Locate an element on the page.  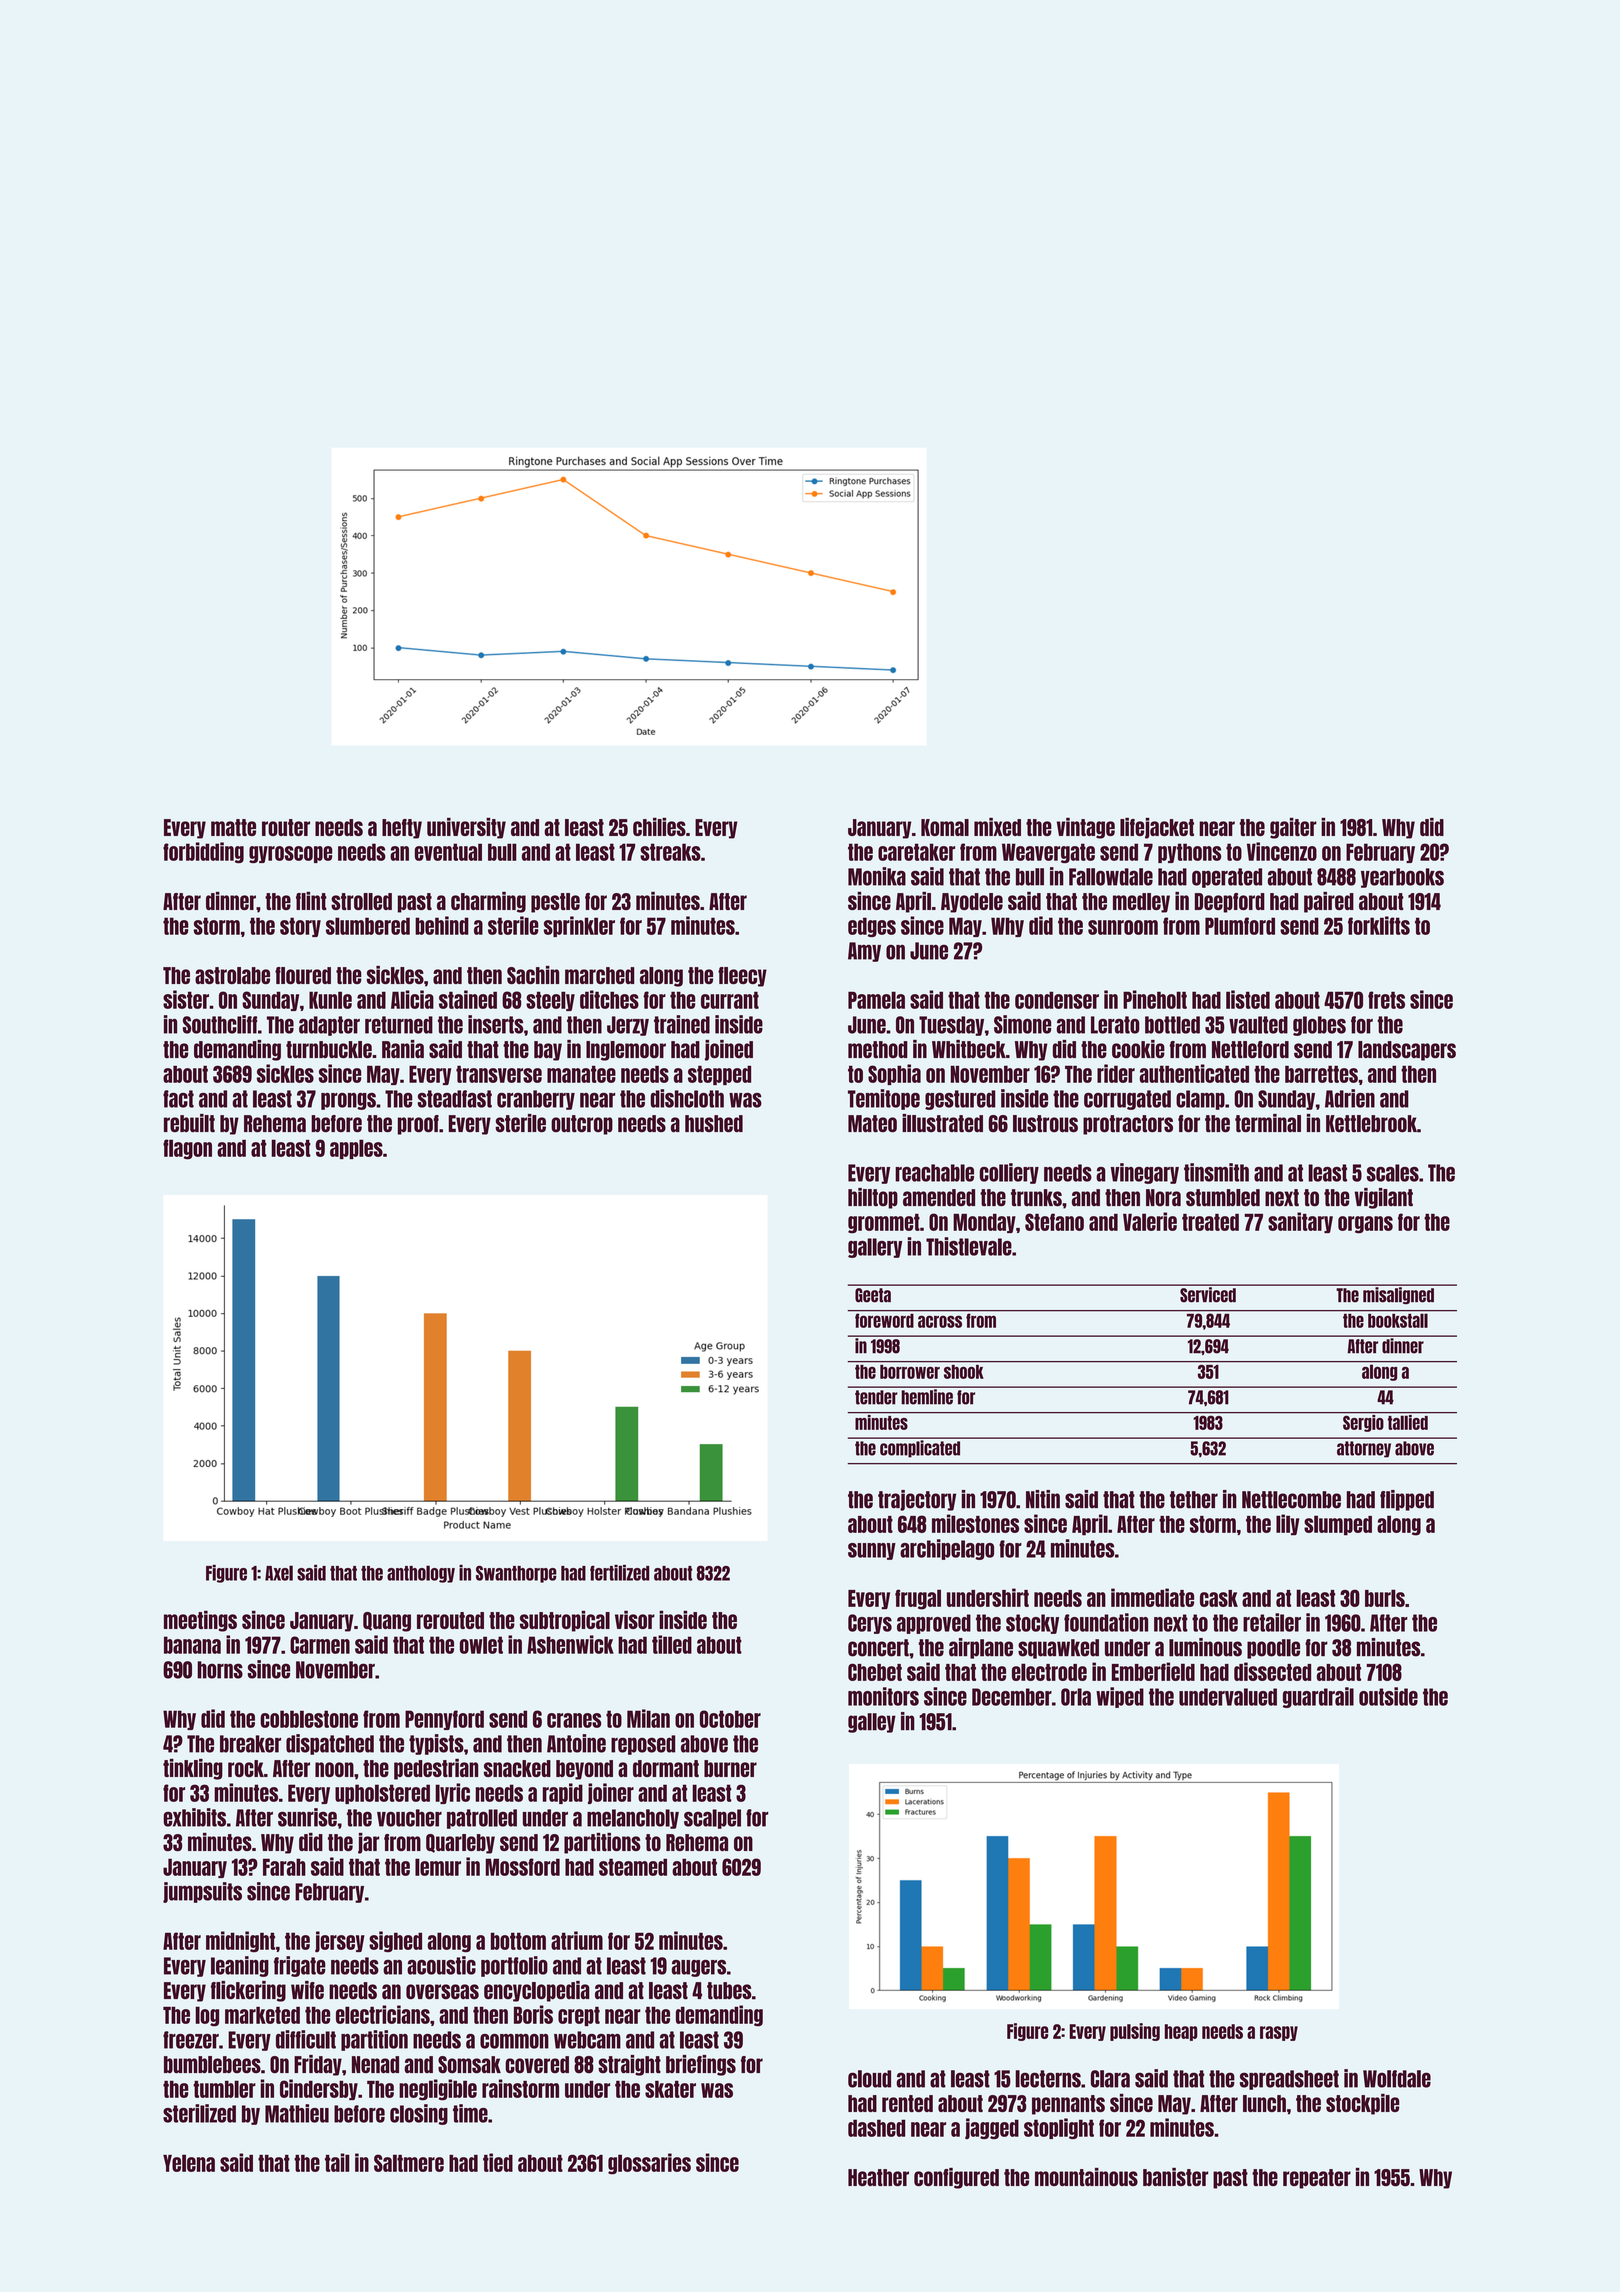
banana is located at coordinates (192, 1645).
